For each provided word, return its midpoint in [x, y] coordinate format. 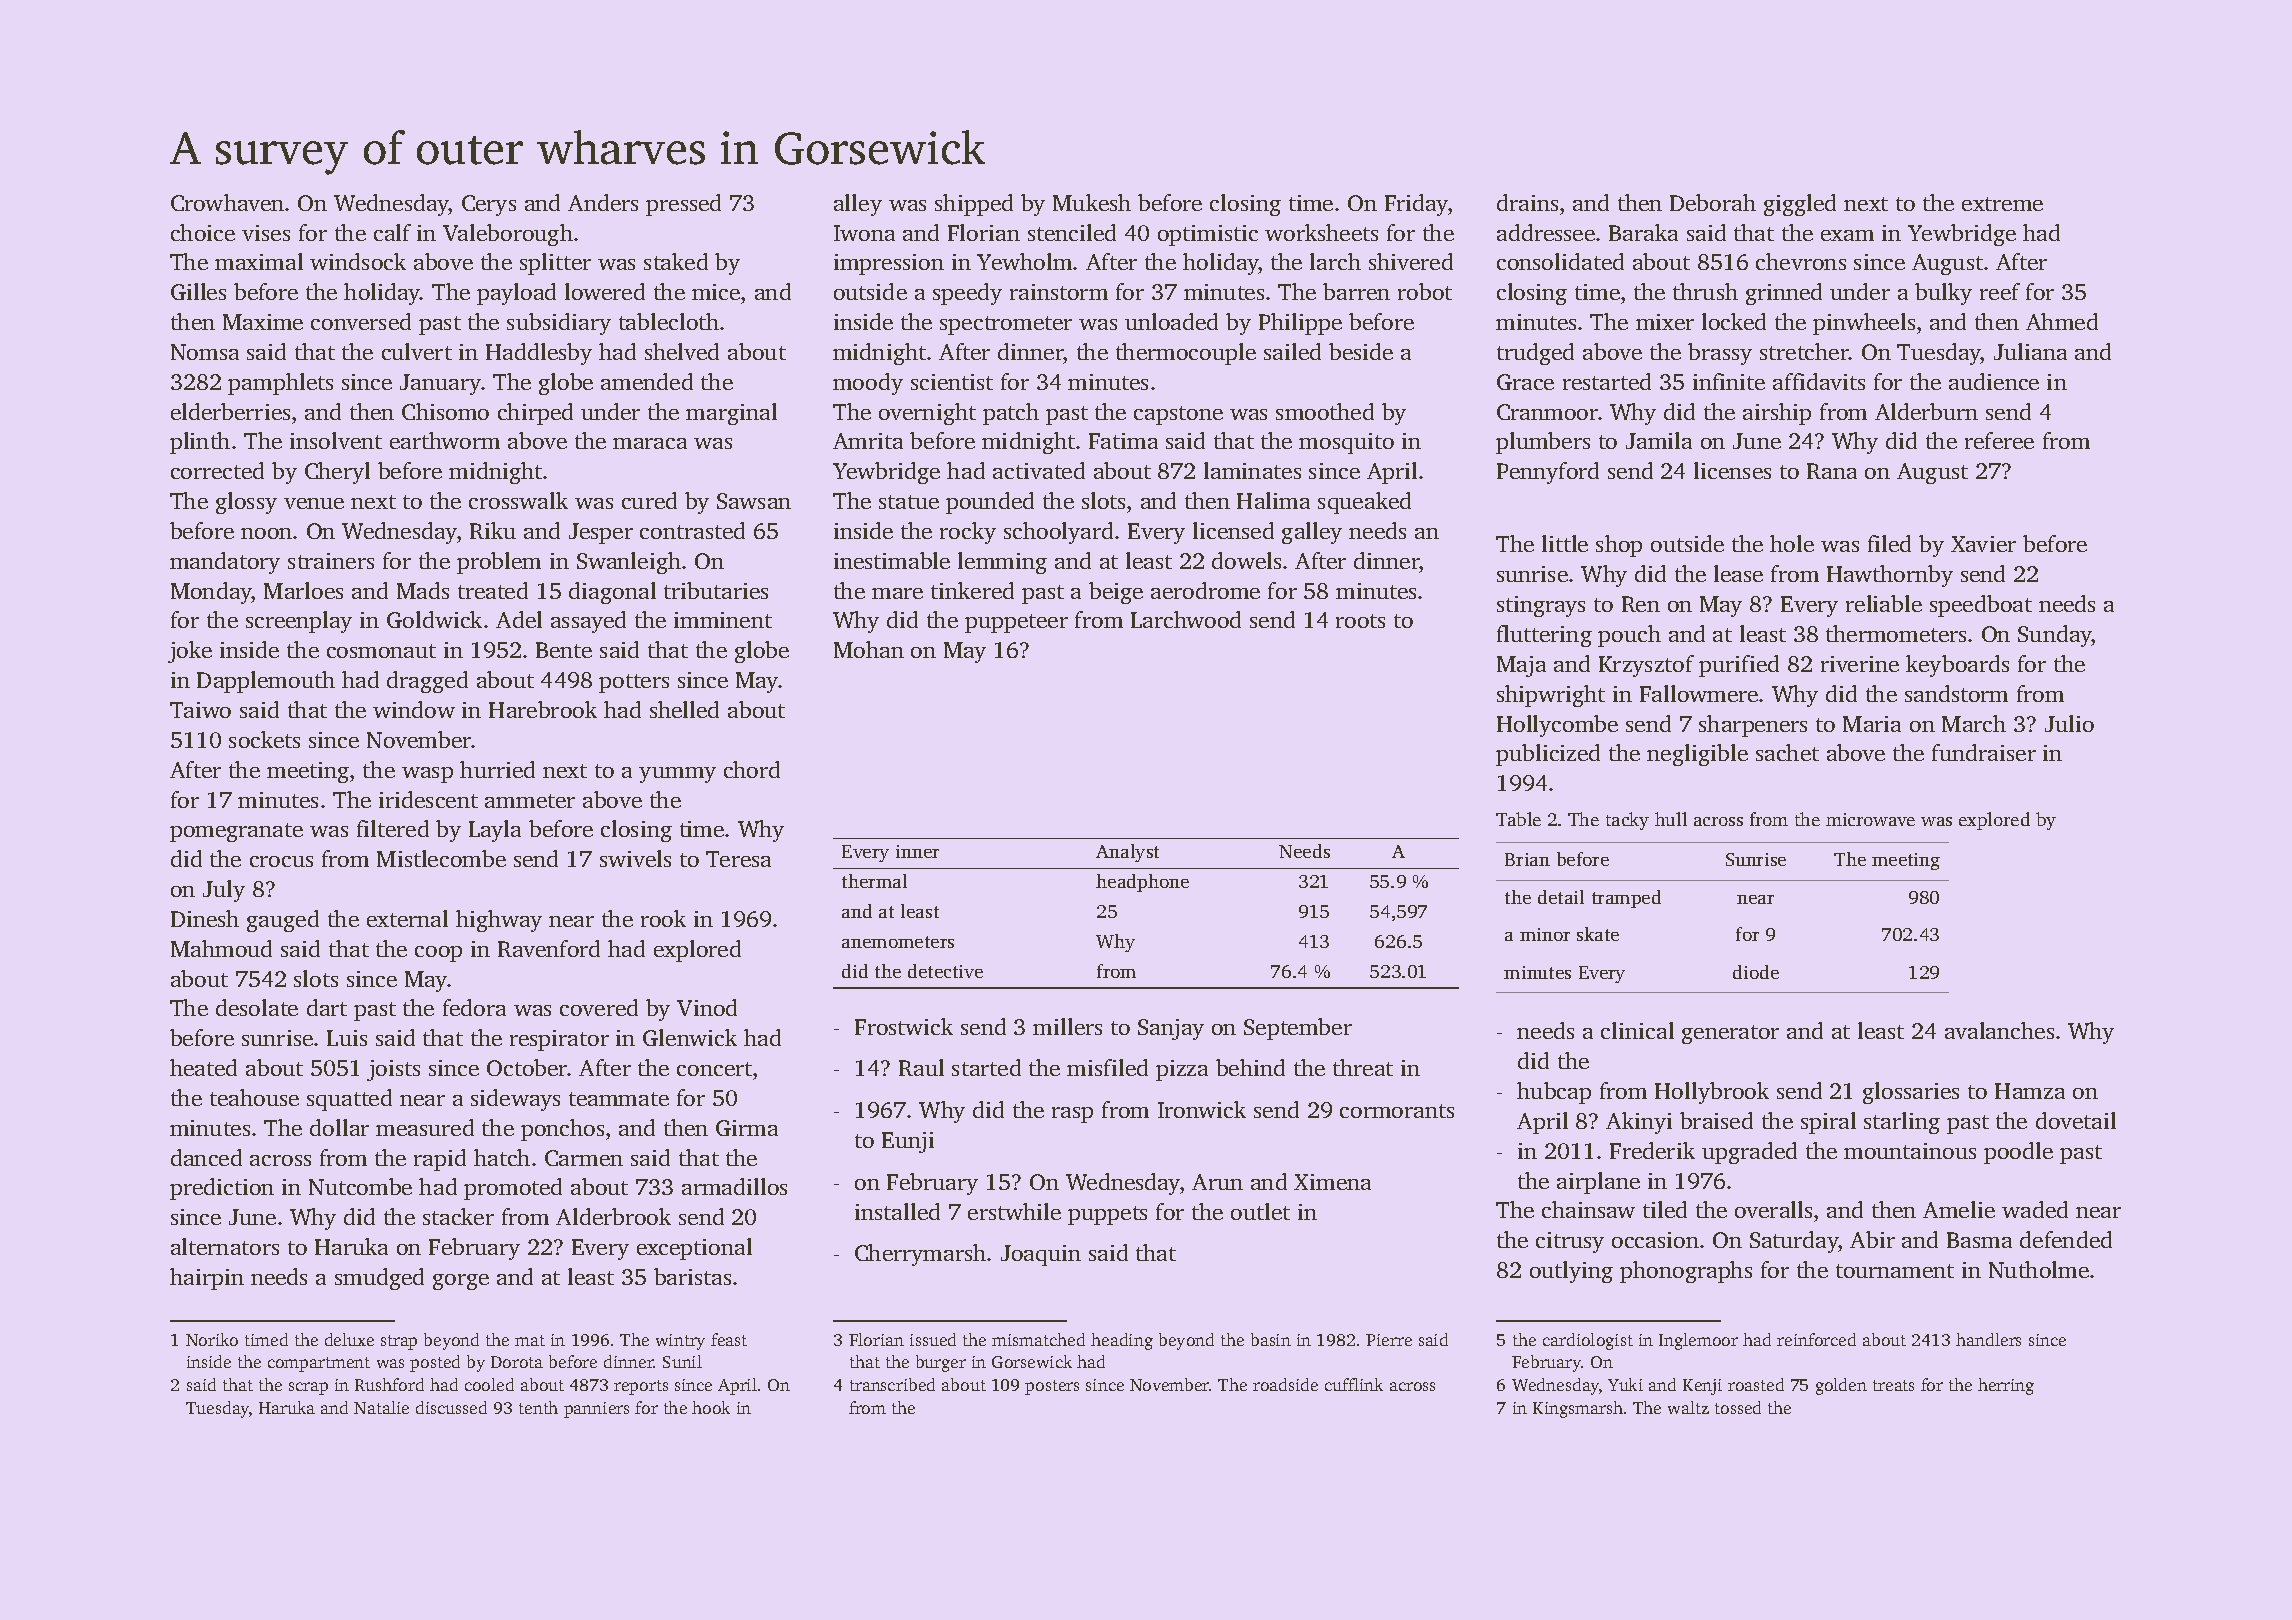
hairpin [207, 1279]
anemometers [898, 942]
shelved [682, 351]
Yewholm [1024, 261]
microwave [1870, 819]
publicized [1548, 755]
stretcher [1804, 351]
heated [203, 1067]
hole [1792, 543]
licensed [1233, 530]
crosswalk [518, 500]
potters [634, 683]
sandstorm [1956, 693]
